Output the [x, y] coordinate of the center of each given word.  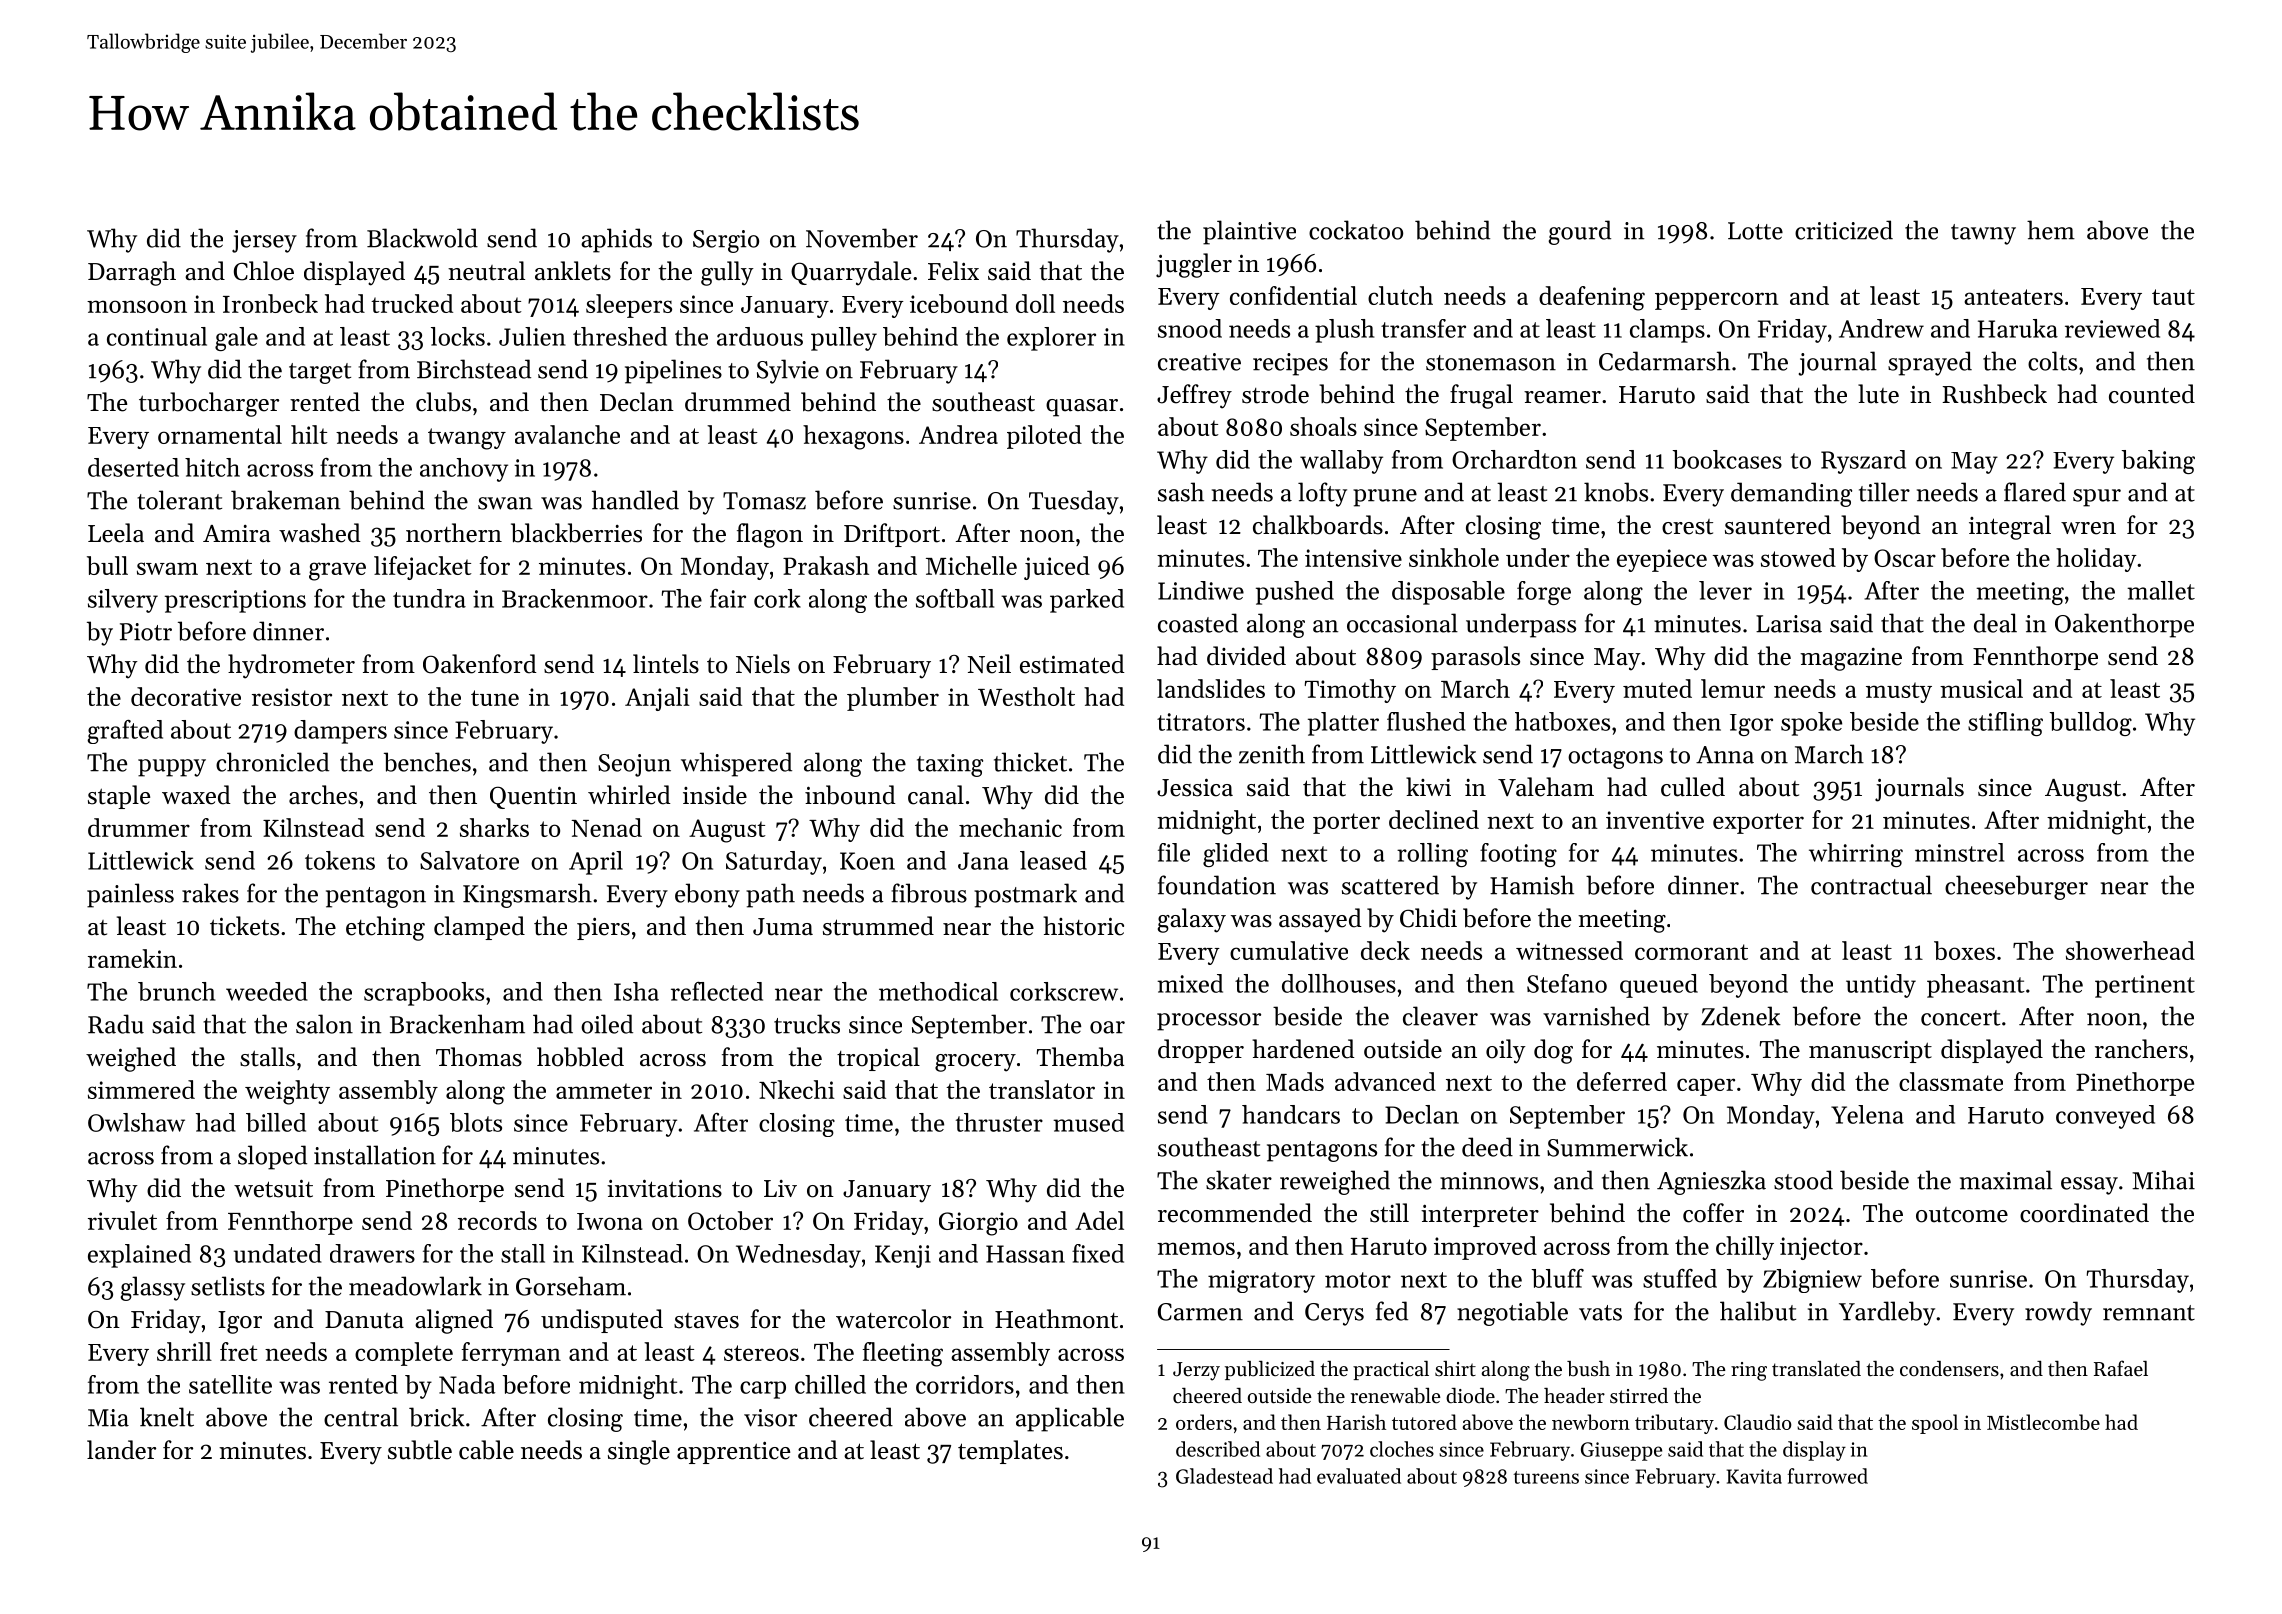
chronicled [272, 762]
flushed [1426, 721]
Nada [467, 1384]
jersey [264, 241]
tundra [429, 598]
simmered [141, 1089]
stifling [2005, 724]
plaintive [1249, 232]
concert [1960, 1018]
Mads [1295, 1081]
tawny [1983, 234]
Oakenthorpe [2124, 625]
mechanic [1010, 827]
